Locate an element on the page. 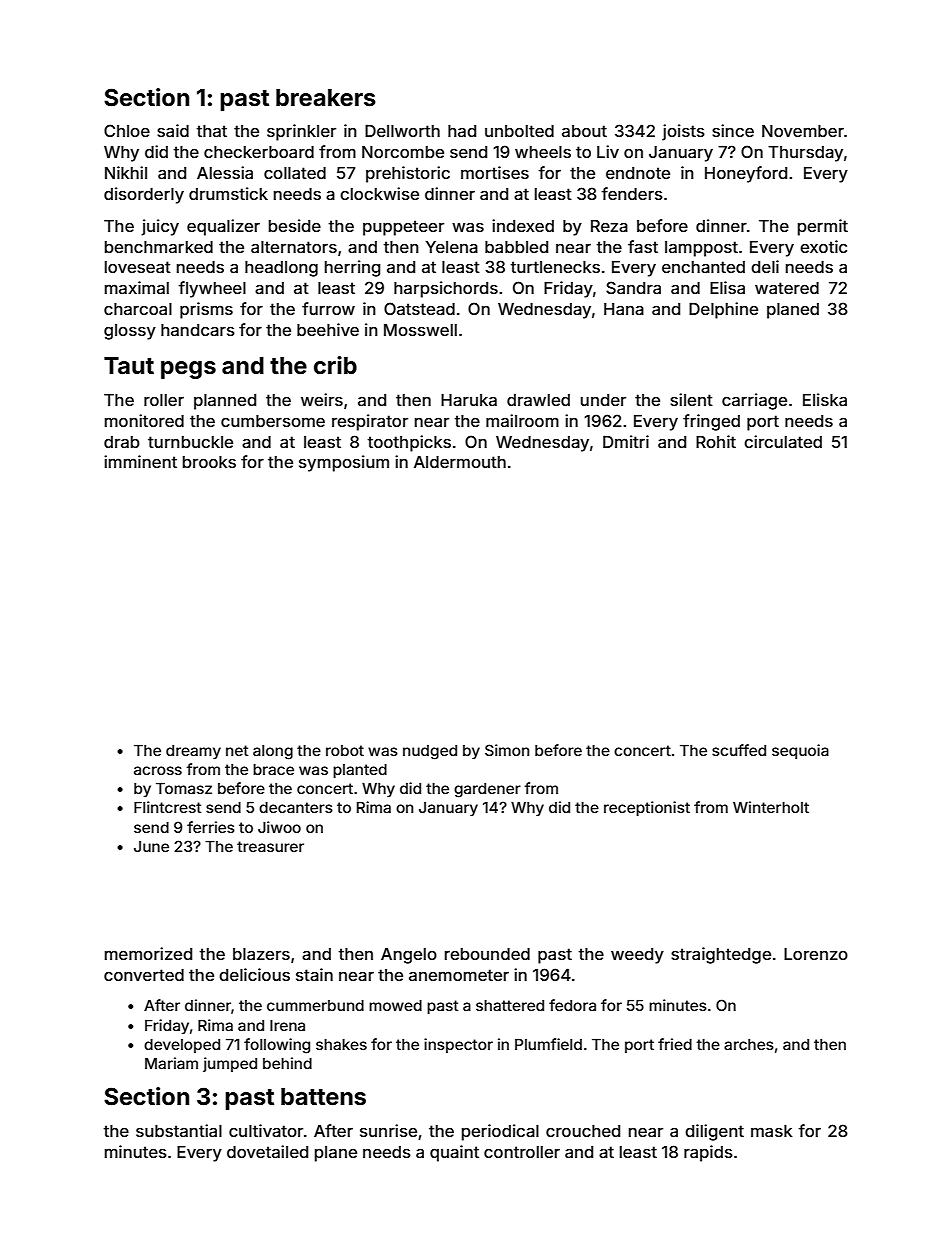  since is located at coordinates (733, 130).
